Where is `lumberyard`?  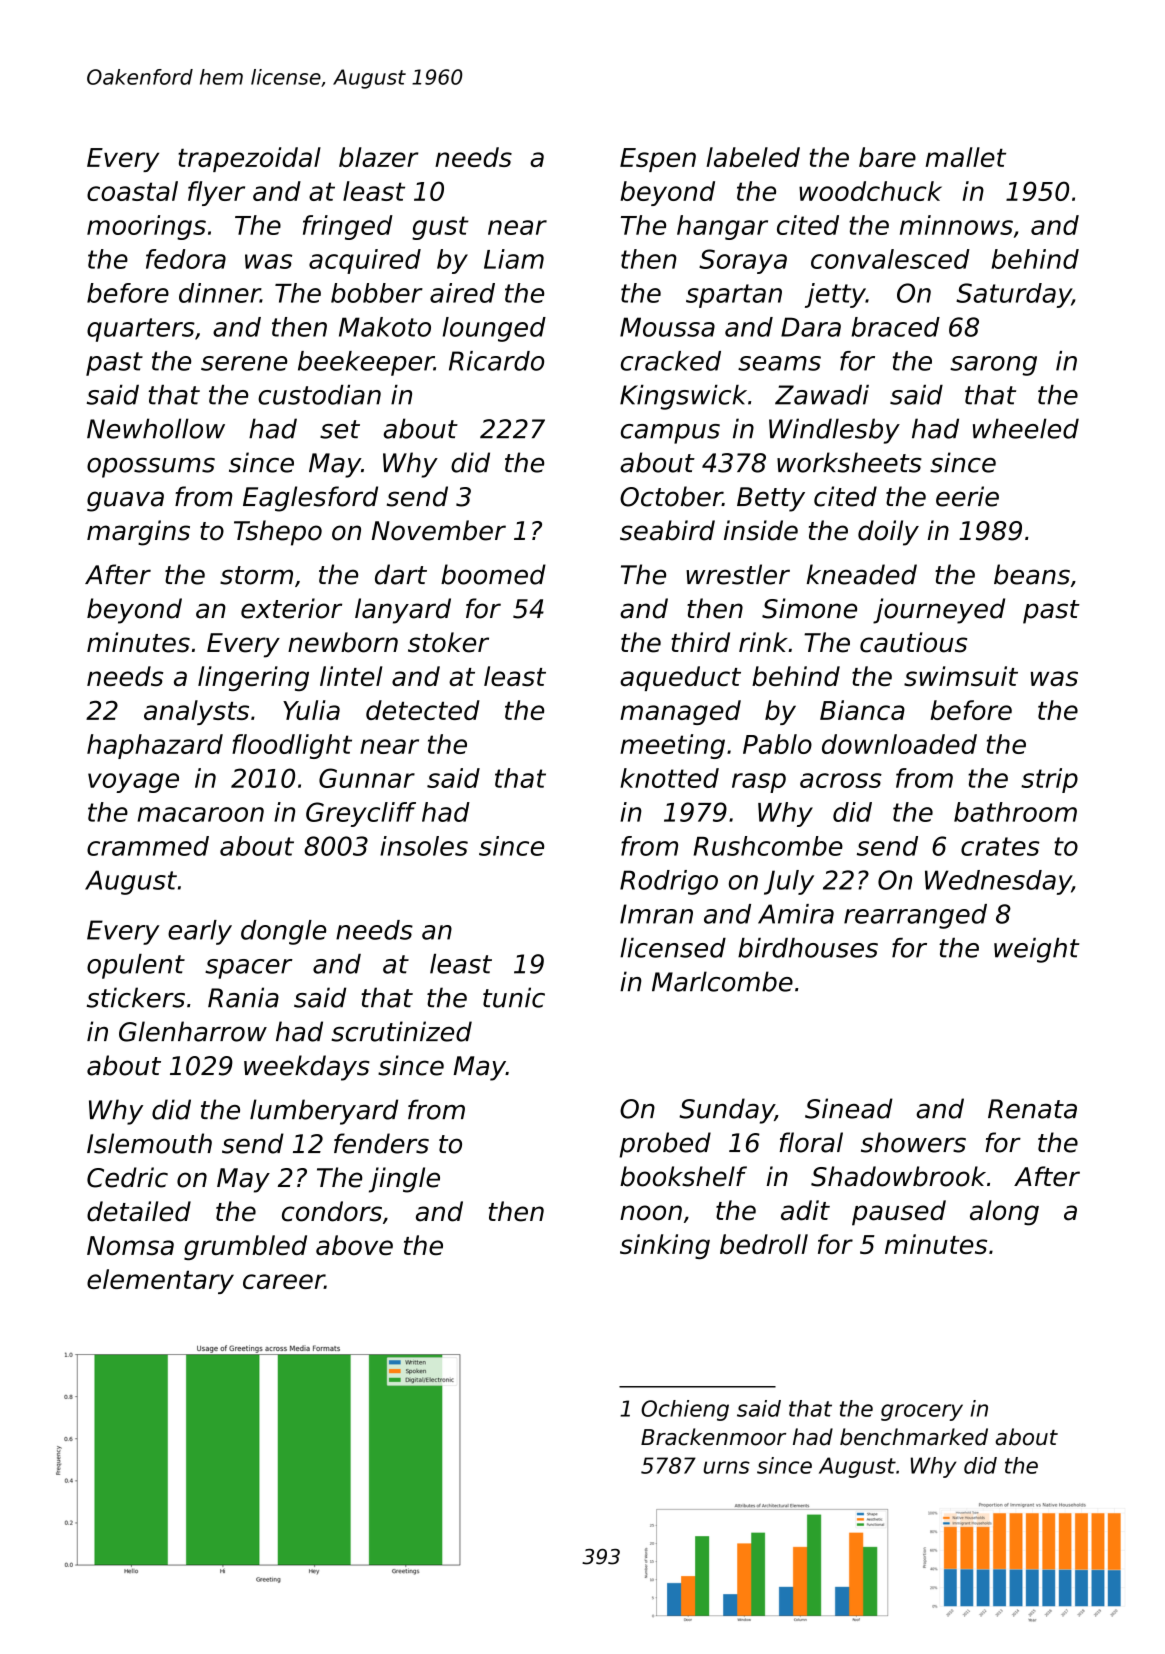 lumberyard is located at coordinates (324, 1112).
